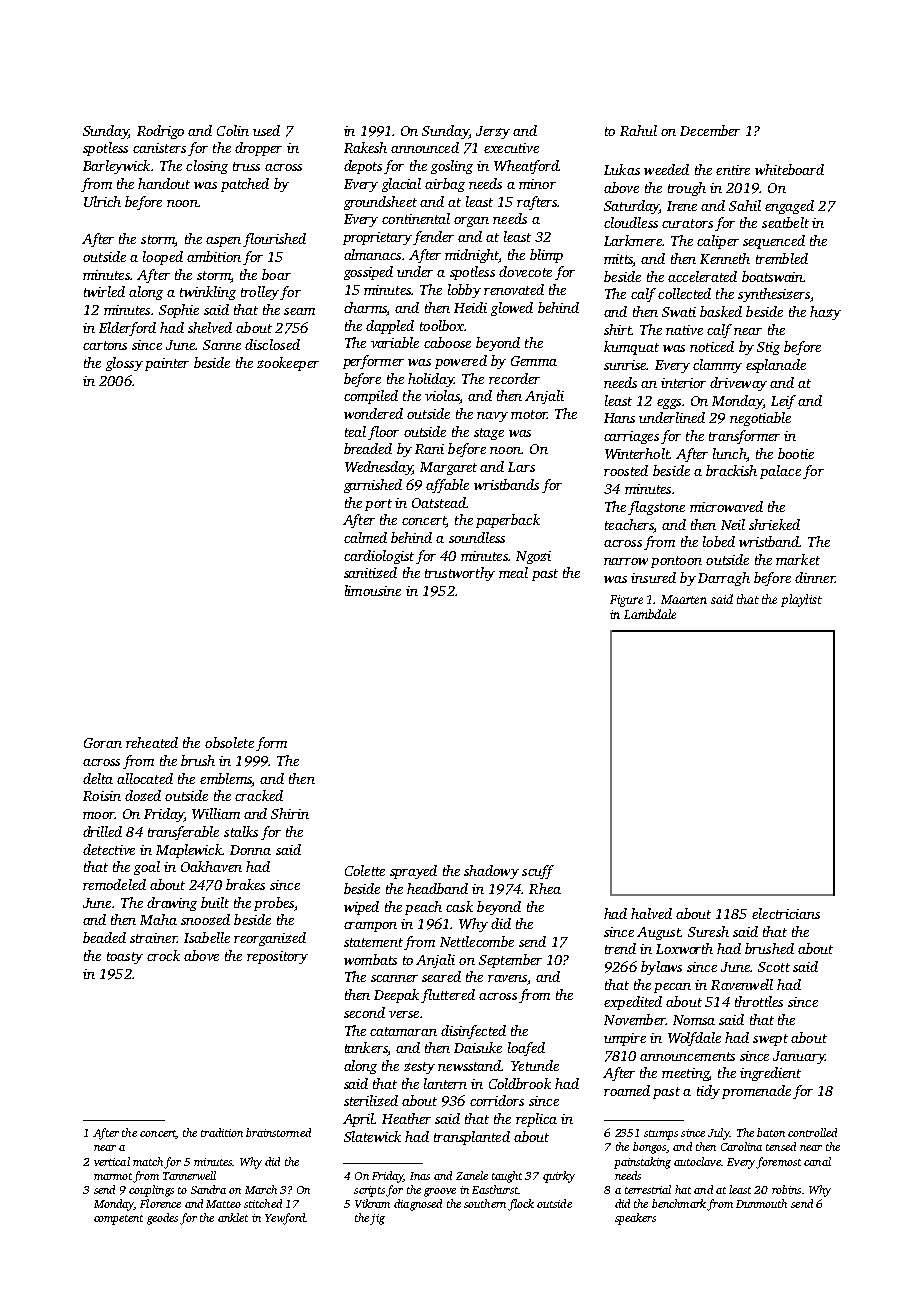 The height and width of the screenshot is (1308, 924). I want to click on vertical, so click(112, 1161).
